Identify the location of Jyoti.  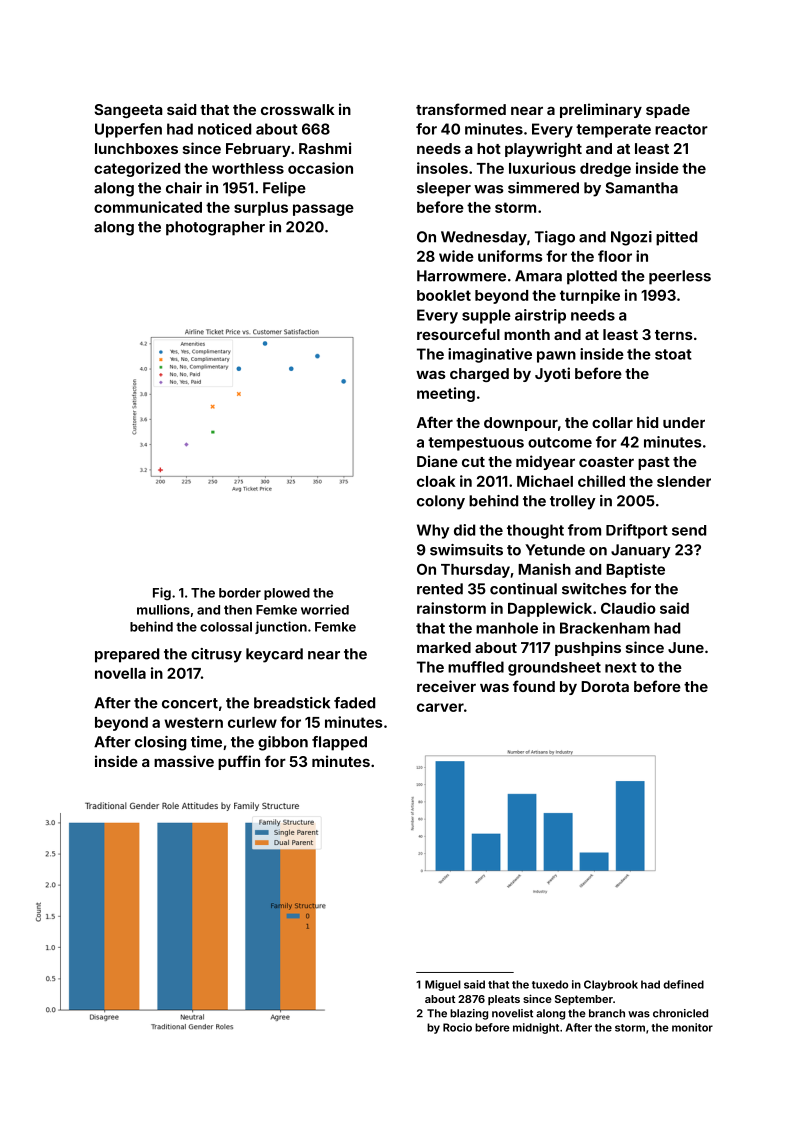
(552, 374).
